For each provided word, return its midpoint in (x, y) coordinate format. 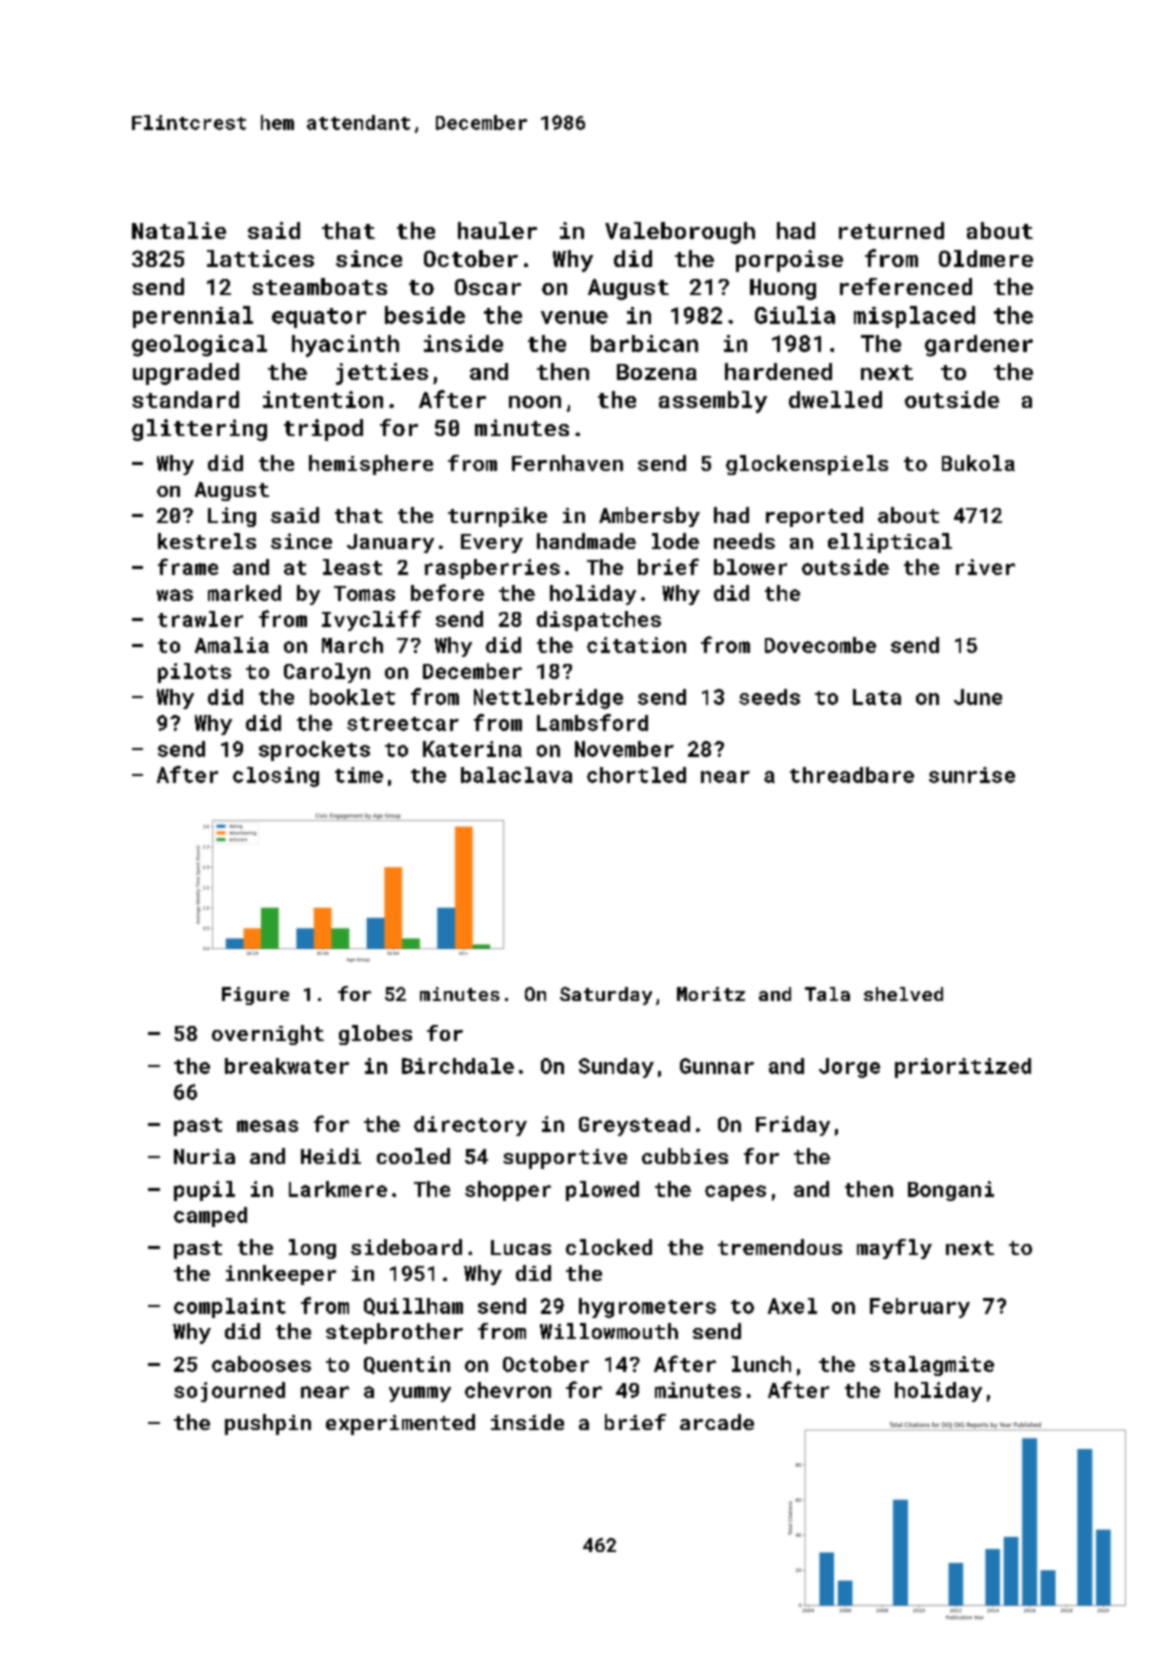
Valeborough (680, 233)
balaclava (516, 775)
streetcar (403, 724)
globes (375, 1035)
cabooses (261, 1364)
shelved (903, 994)
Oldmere (986, 258)
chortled (636, 775)
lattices (260, 258)
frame (188, 566)
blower (750, 567)
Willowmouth (609, 1331)
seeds (769, 697)
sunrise (972, 775)
